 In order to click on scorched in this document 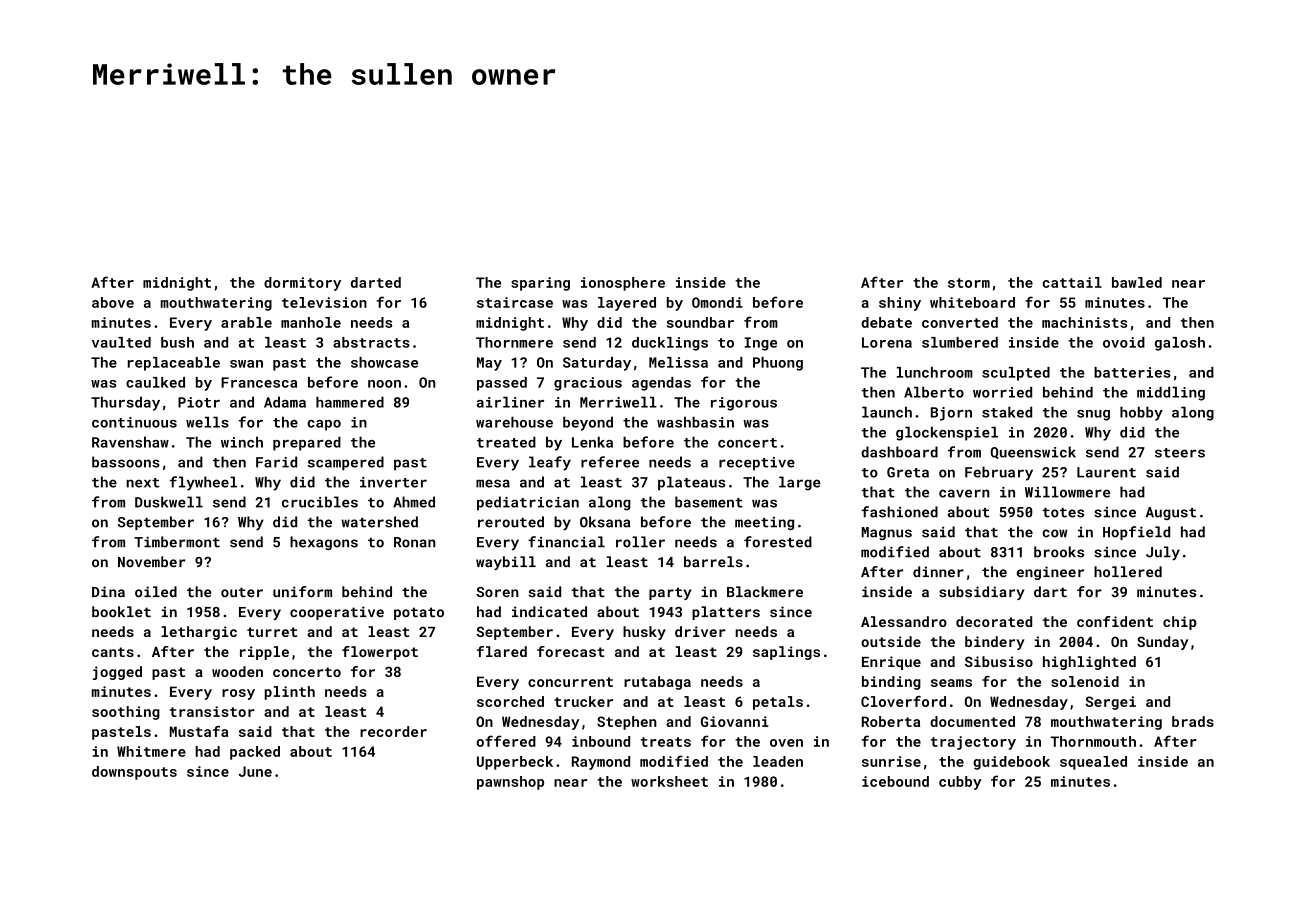, I will do `click(510, 701)`.
